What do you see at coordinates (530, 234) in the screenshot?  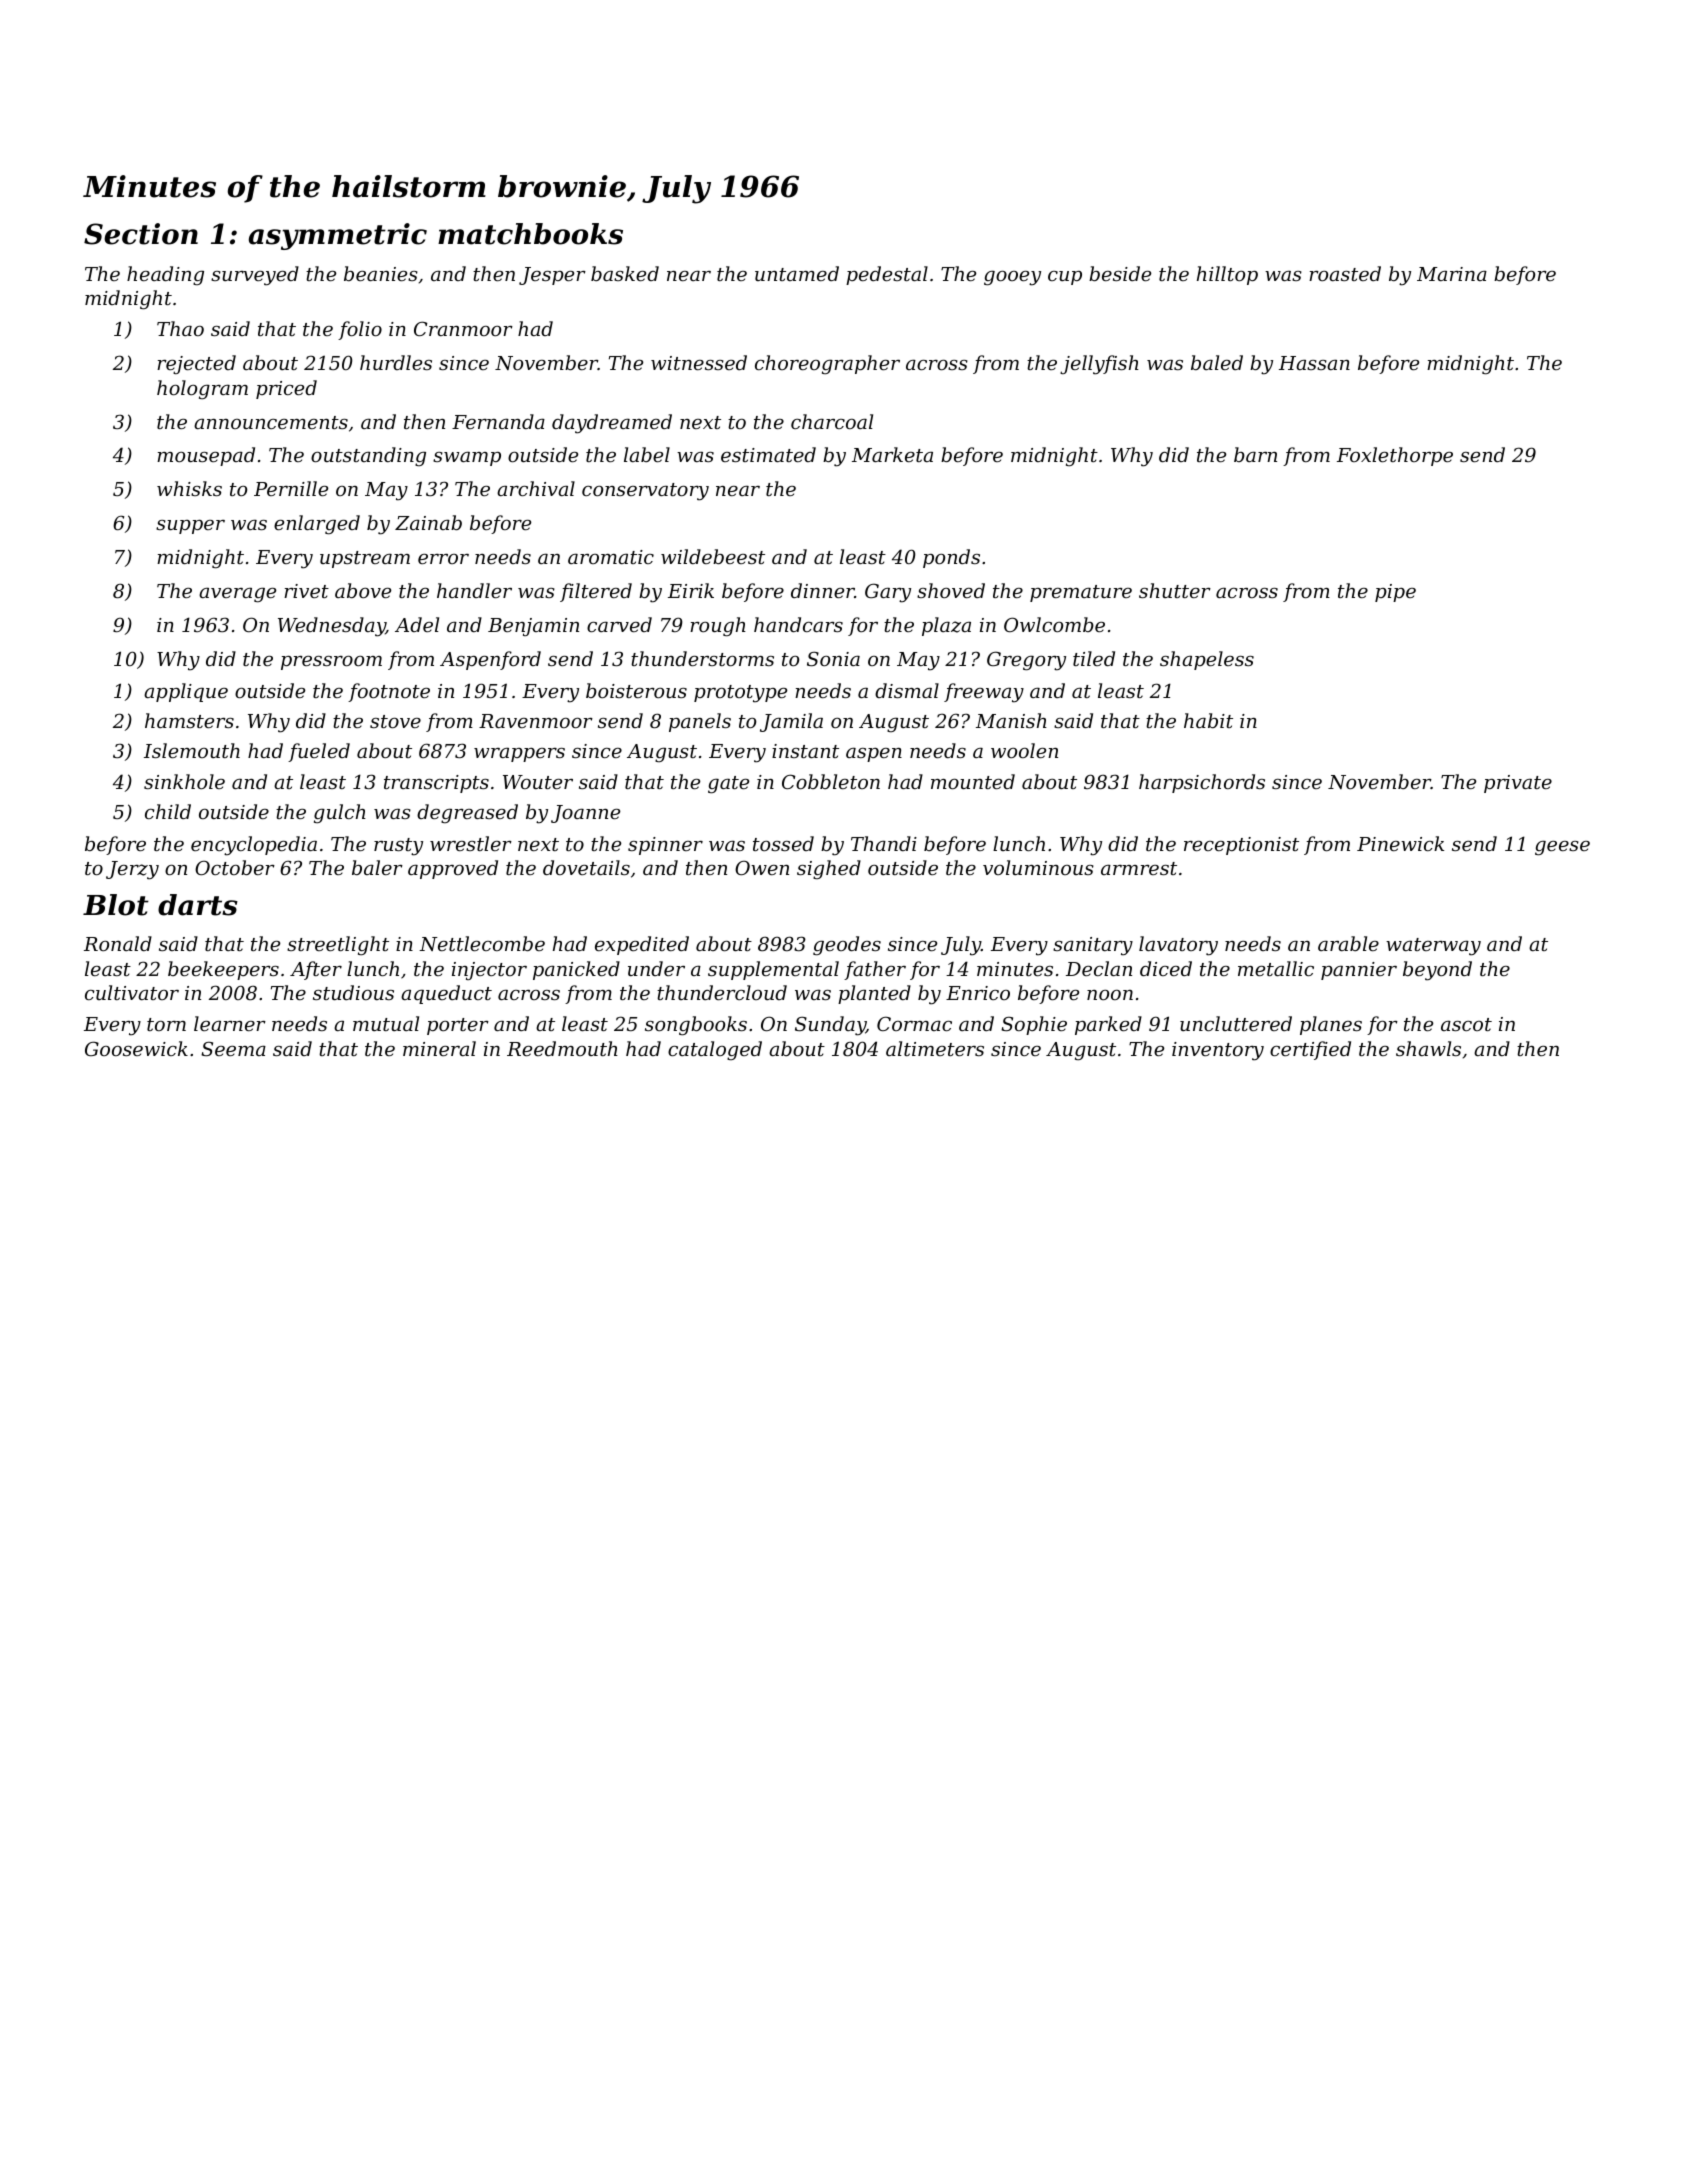 I see `matchbooks` at bounding box center [530, 234].
